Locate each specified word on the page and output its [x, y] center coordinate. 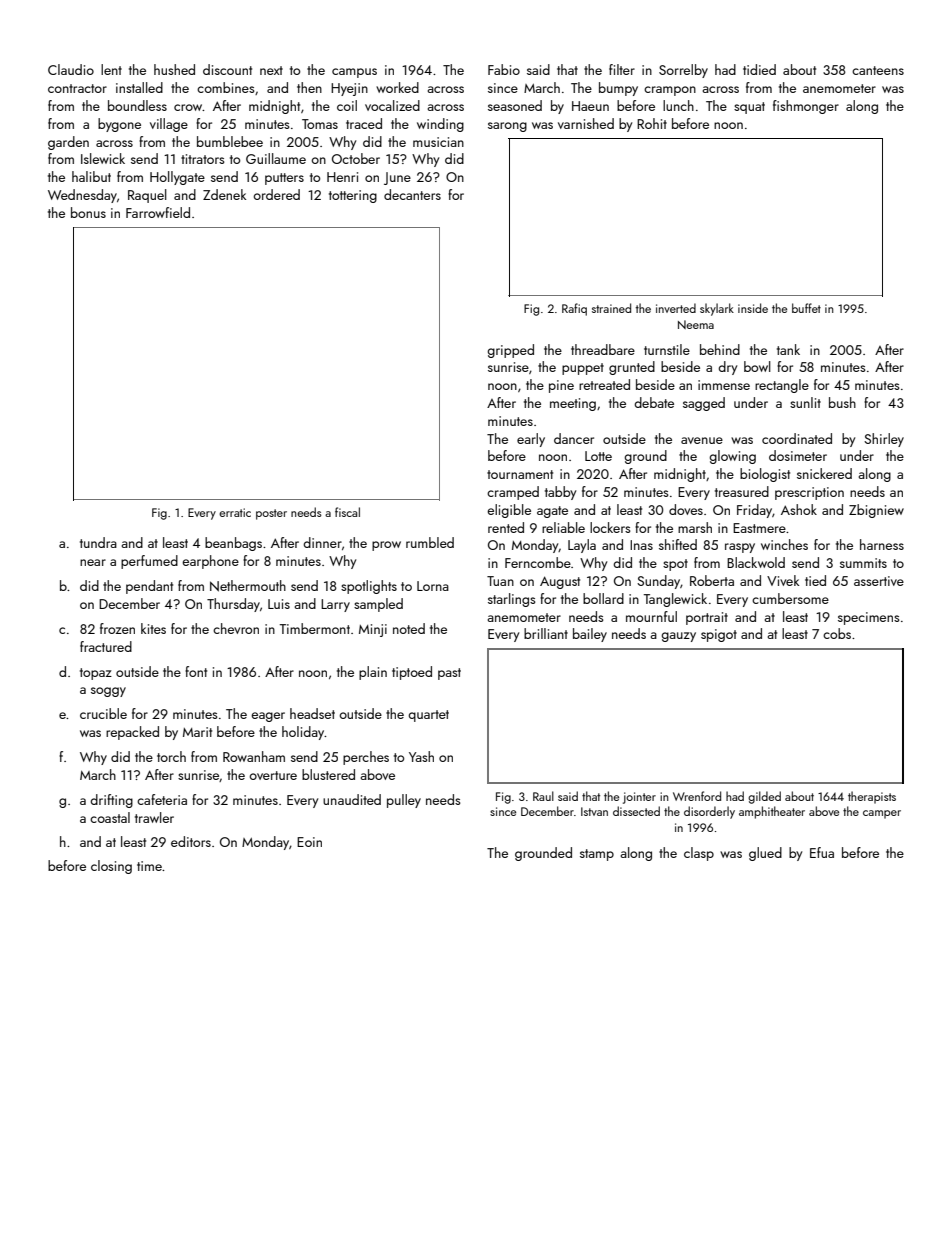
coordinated [797, 438]
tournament [520, 474]
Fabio [504, 69]
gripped [510, 351]
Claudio [71, 69]
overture [273, 775]
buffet [806, 308]
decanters [412, 194]
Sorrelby [683, 71]
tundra [98, 542]
